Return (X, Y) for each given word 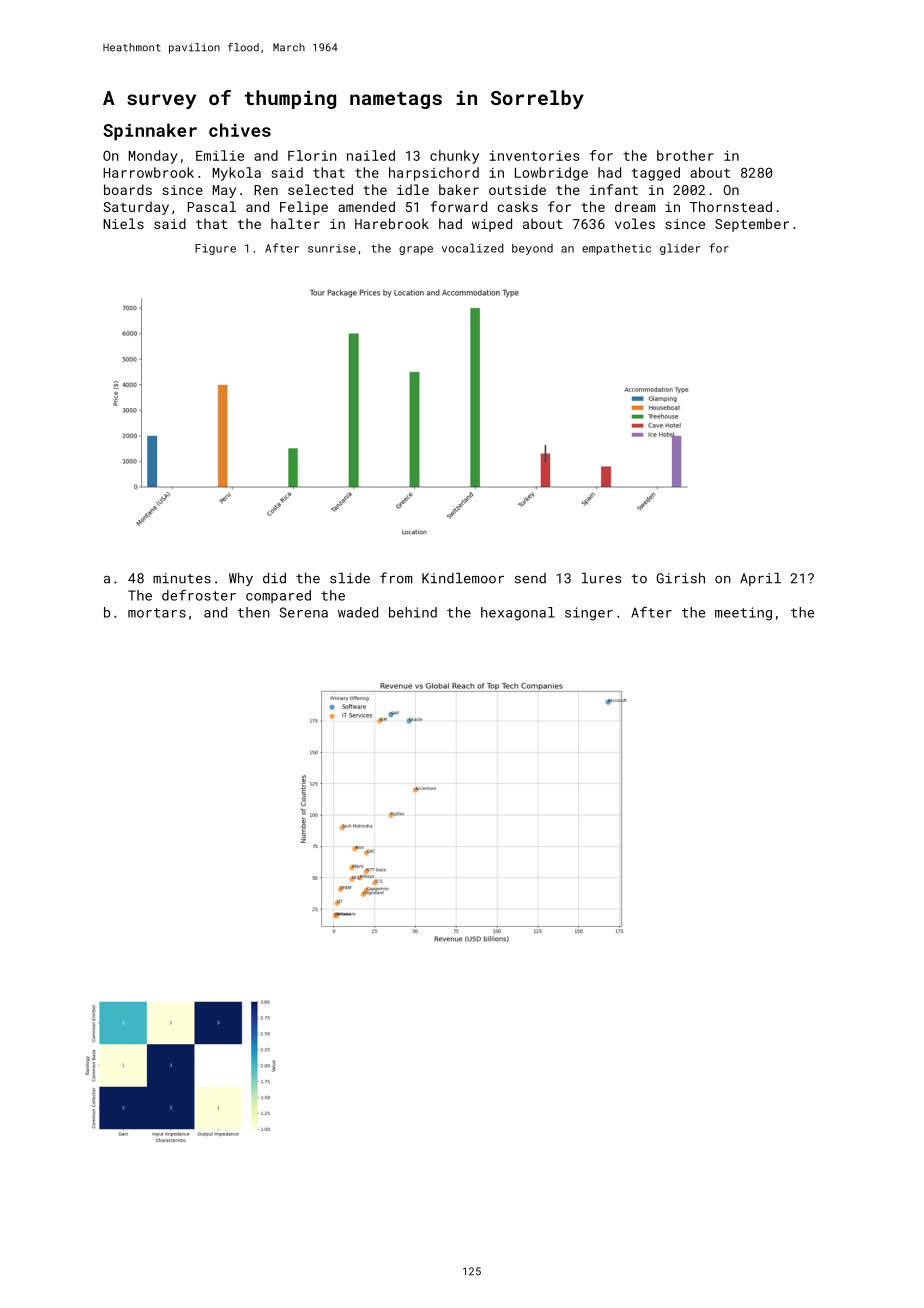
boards (128, 189)
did (274, 578)
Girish (680, 578)
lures (602, 578)
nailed (371, 155)
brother (685, 155)
